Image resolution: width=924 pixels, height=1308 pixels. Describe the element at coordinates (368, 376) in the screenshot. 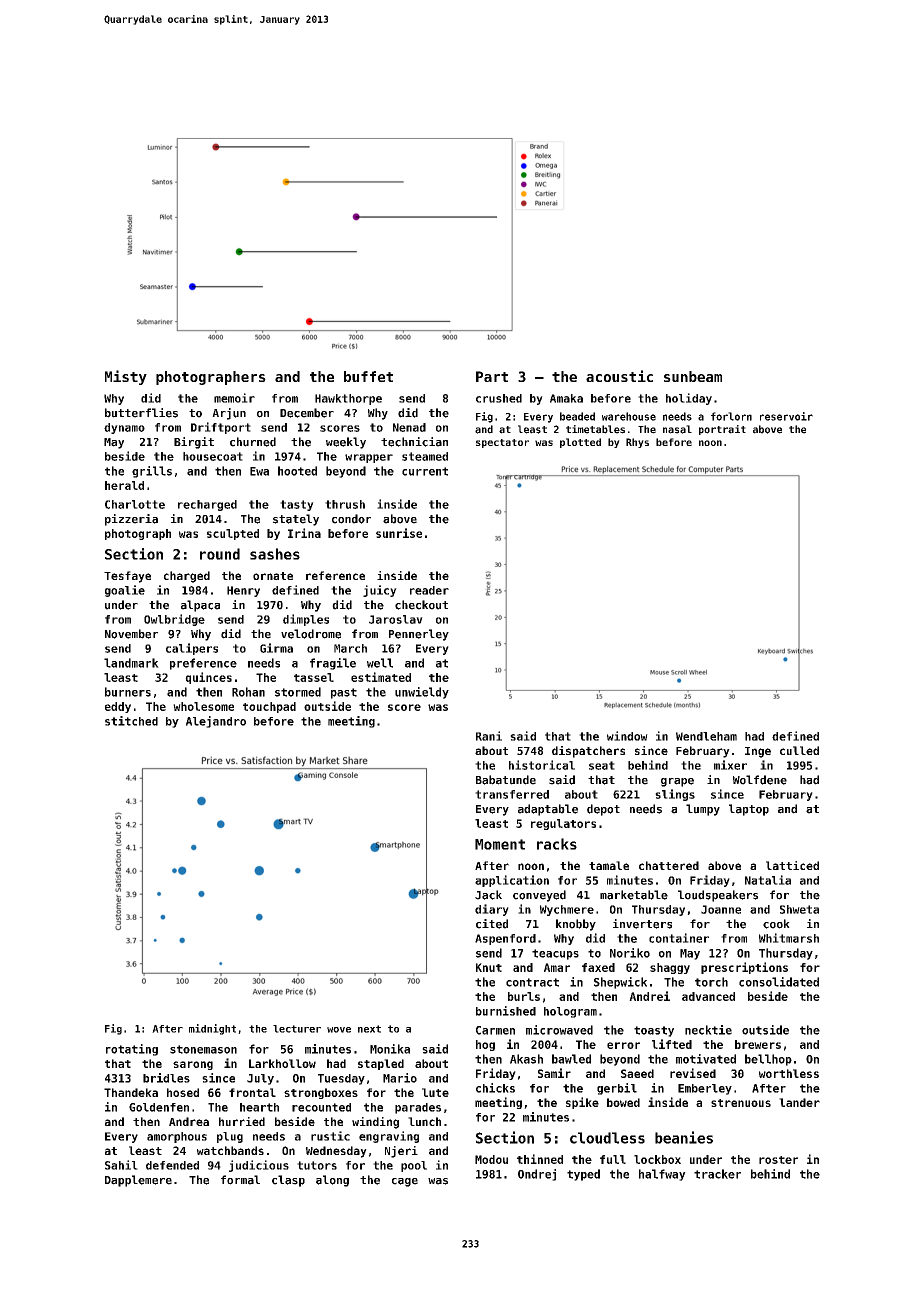

I see `buffet` at that location.
